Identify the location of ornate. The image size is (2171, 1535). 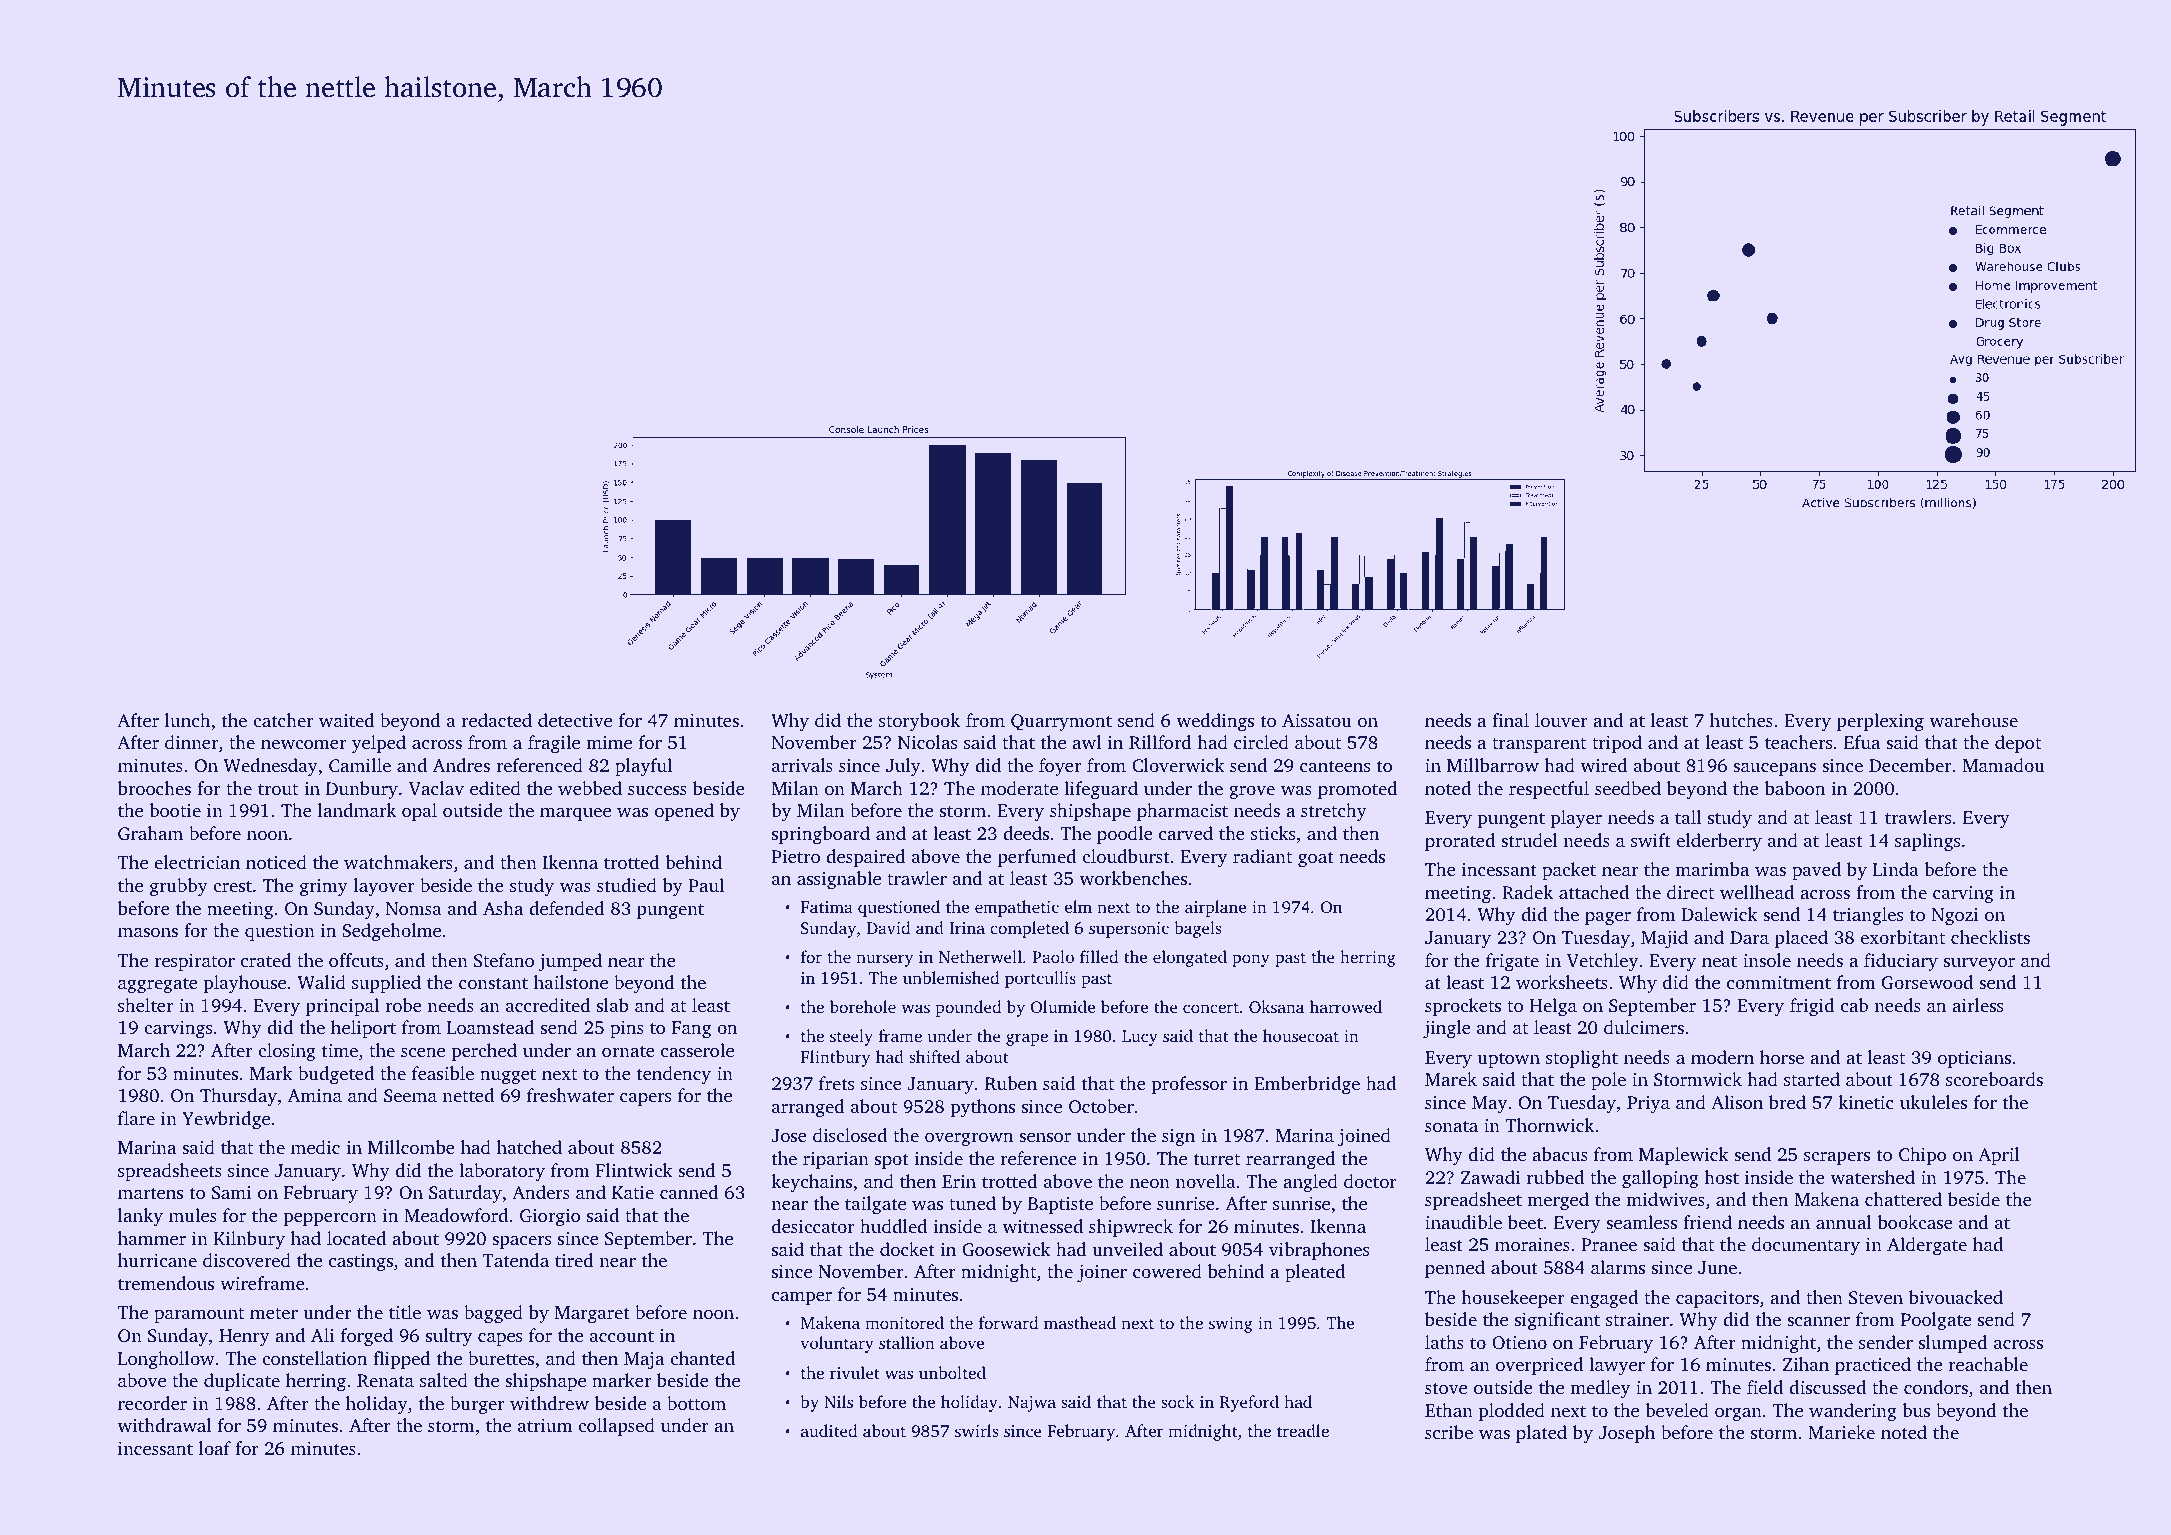
(628, 1051).
